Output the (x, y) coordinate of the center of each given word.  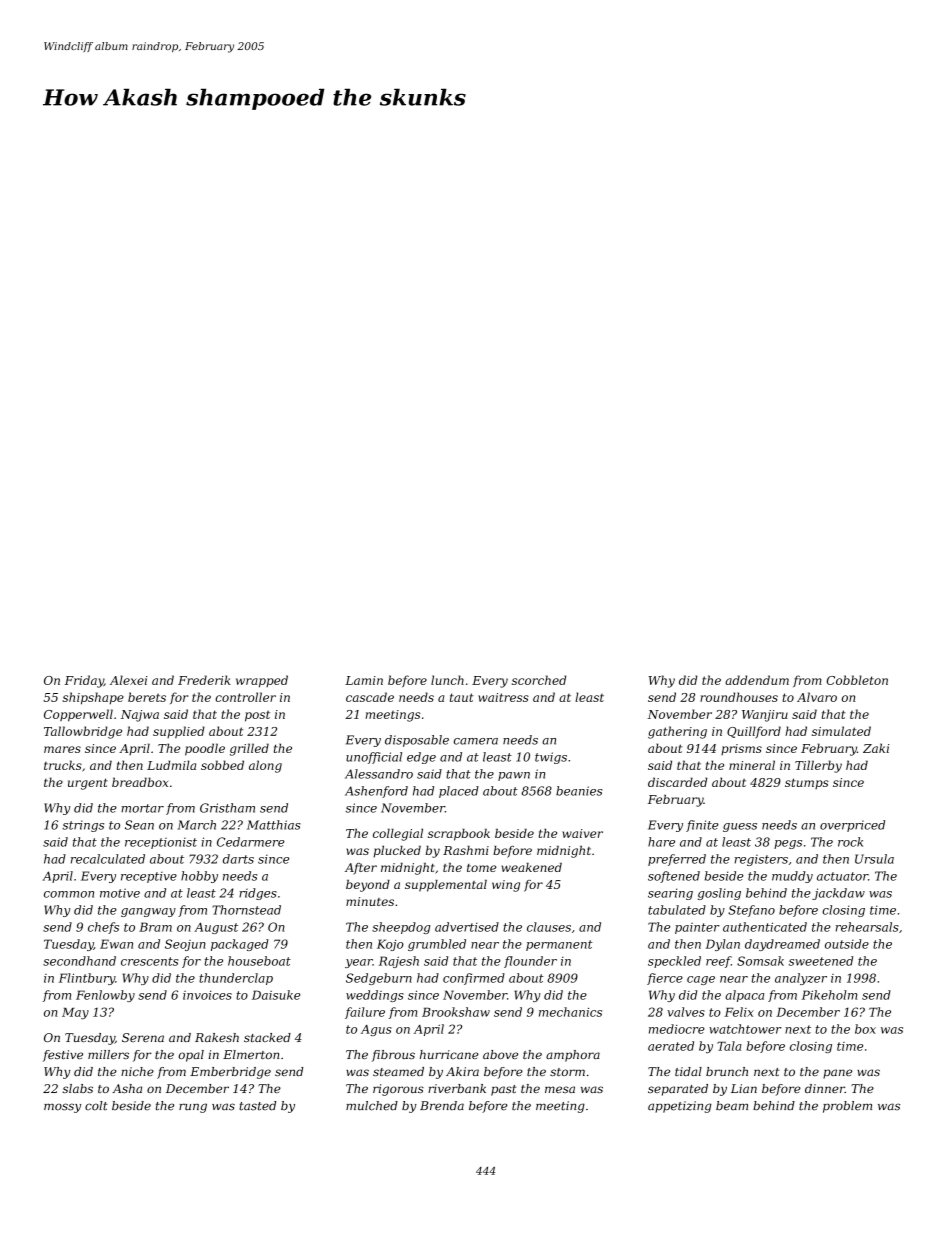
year (359, 963)
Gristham (227, 808)
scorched (539, 680)
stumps (807, 783)
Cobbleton (857, 680)
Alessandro (379, 774)
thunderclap (236, 979)
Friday (84, 681)
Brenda (442, 1106)
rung (193, 1108)
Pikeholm (829, 995)
